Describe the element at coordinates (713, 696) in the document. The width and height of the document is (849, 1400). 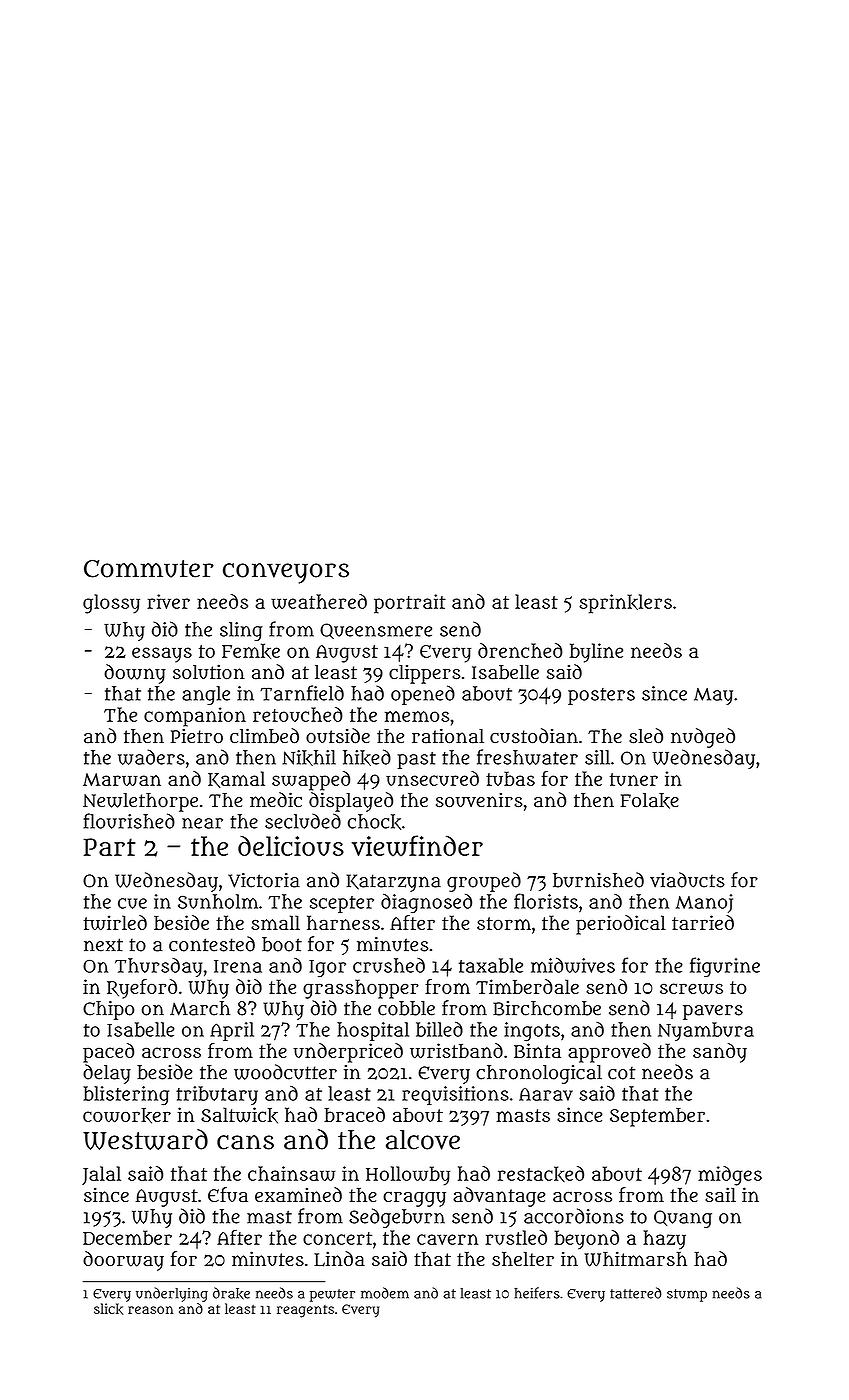
I see `May` at that location.
